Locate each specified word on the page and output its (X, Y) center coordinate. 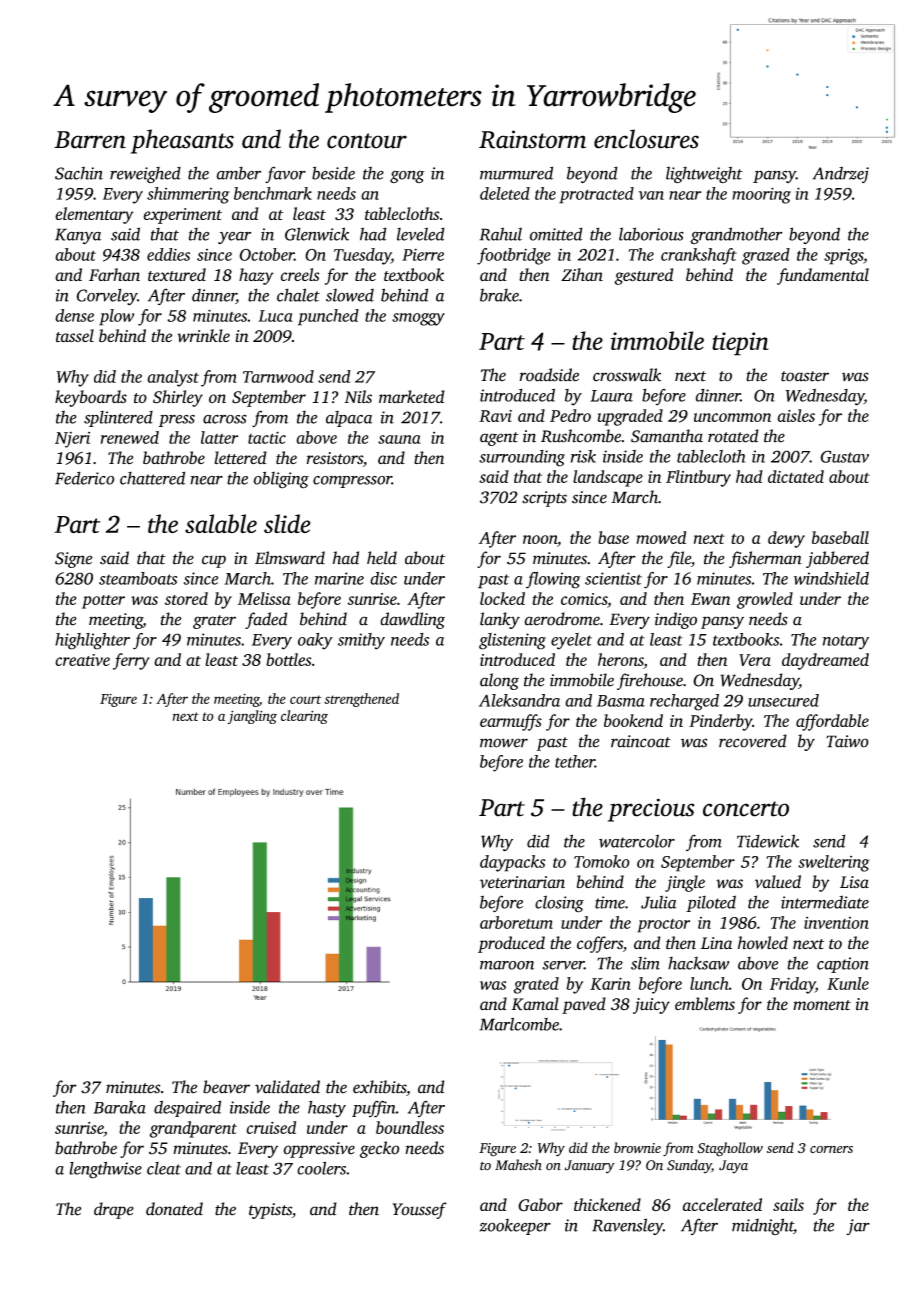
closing (559, 904)
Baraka (120, 1107)
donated (174, 1209)
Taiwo (847, 741)
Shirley (178, 398)
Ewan (710, 599)
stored (186, 598)
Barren (90, 140)
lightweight (704, 175)
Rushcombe (581, 436)
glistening (512, 641)
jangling (252, 717)
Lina (716, 943)
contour (367, 141)
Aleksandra (519, 700)
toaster (805, 376)
